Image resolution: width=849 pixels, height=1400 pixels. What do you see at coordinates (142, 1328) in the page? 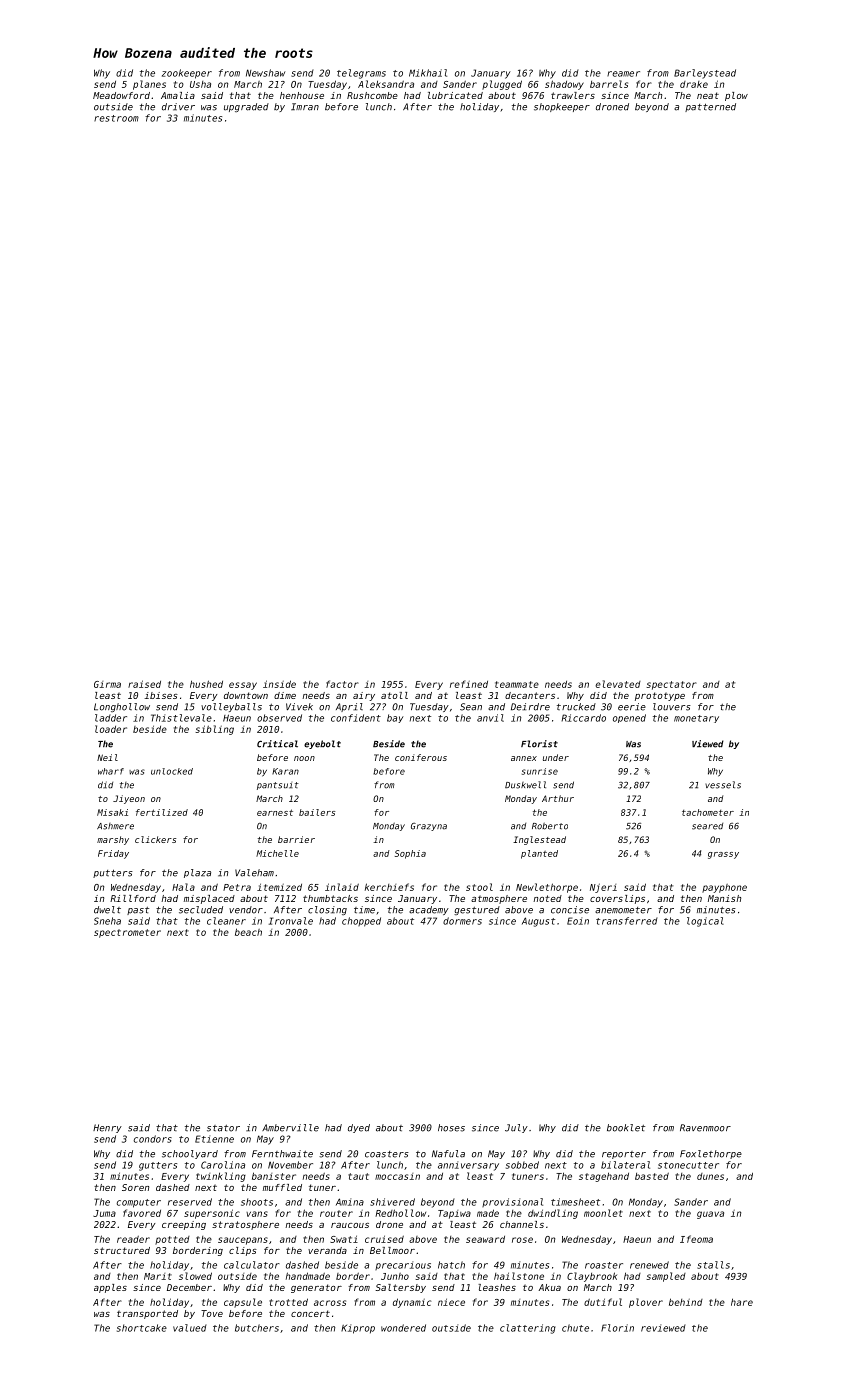
I see `shortcake` at bounding box center [142, 1328].
